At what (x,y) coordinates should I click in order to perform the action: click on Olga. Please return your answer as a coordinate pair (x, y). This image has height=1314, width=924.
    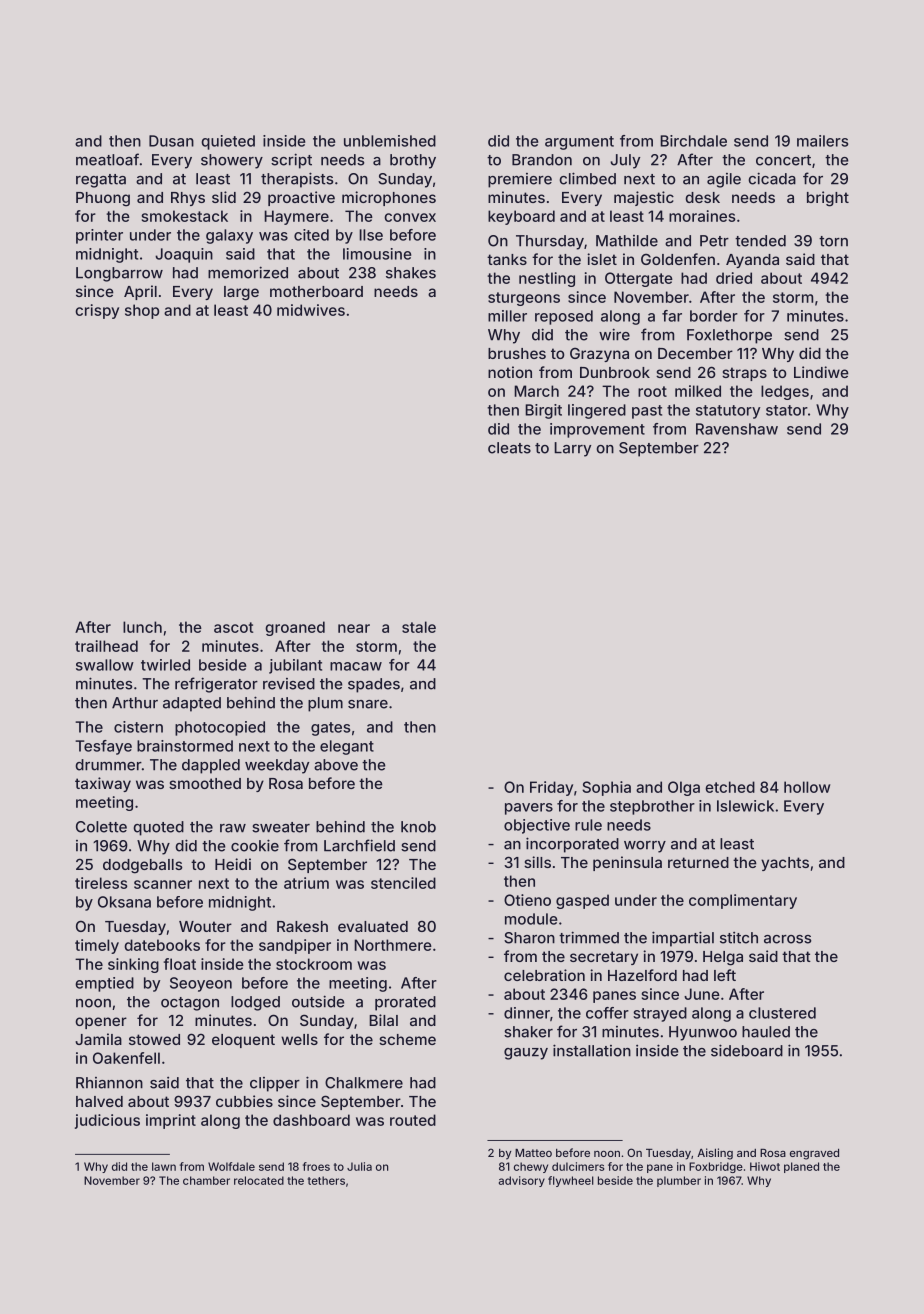
    Looking at the image, I should click on (684, 788).
